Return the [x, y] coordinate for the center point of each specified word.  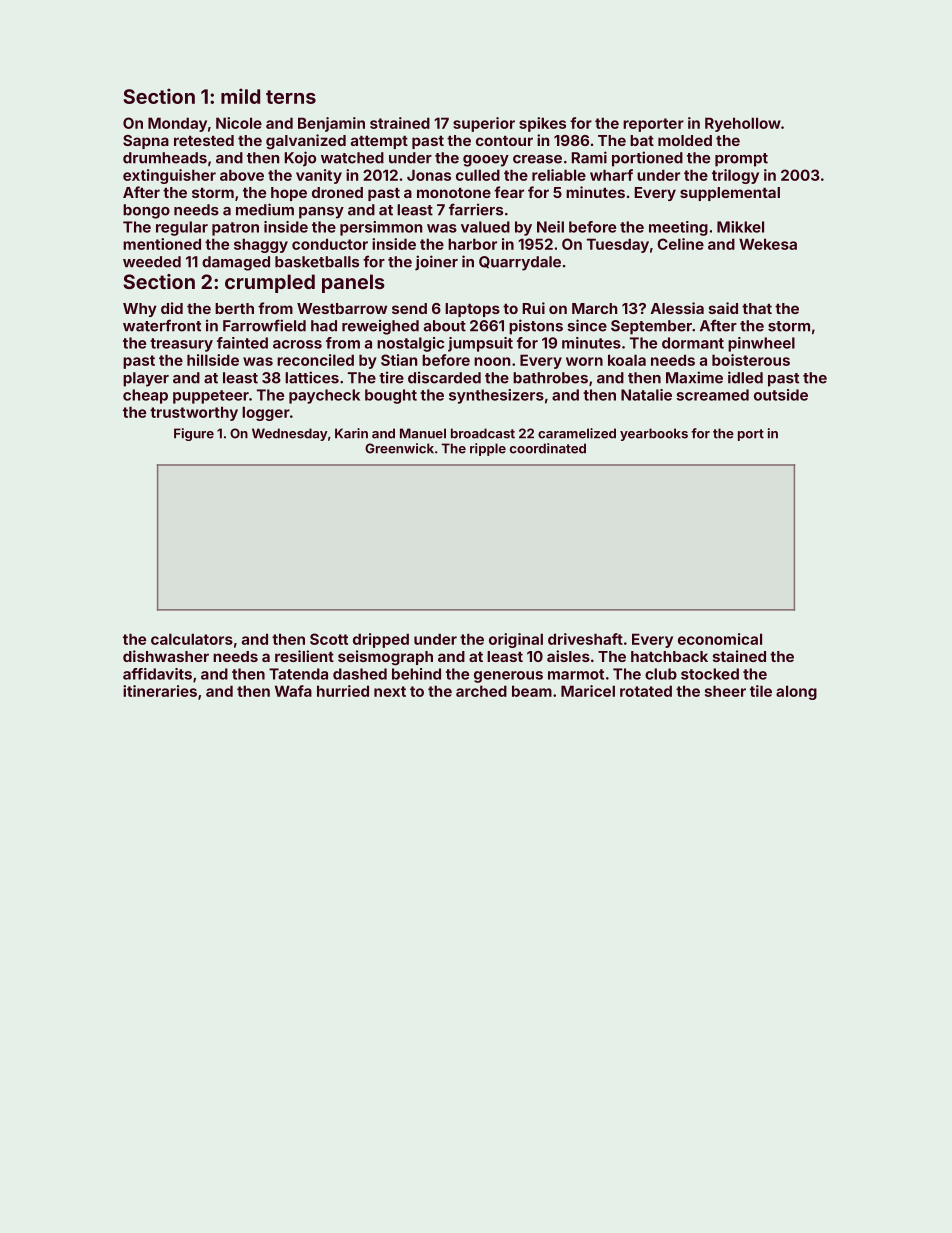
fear [509, 192]
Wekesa [768, 244]
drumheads [165, 158]
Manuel [423, 433]
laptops [472, 310]
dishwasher [166, 656]
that [757, 308]
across [297, 344]
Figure [194, 434]
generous [508, 677]
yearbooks [654, 434]
